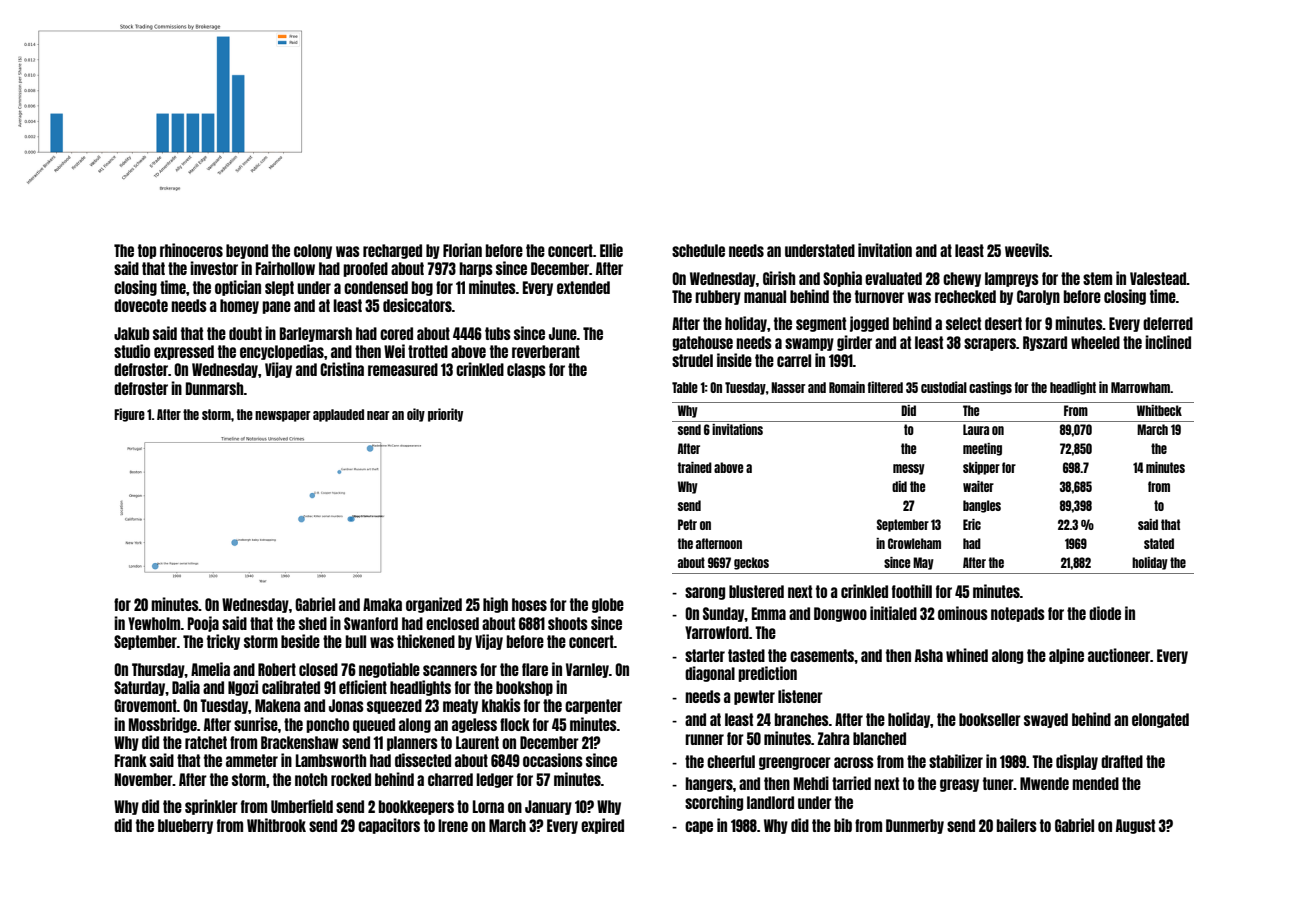  Describe the element at coordinates (313, 251) in the screenshot. I see `colony` at that location.
